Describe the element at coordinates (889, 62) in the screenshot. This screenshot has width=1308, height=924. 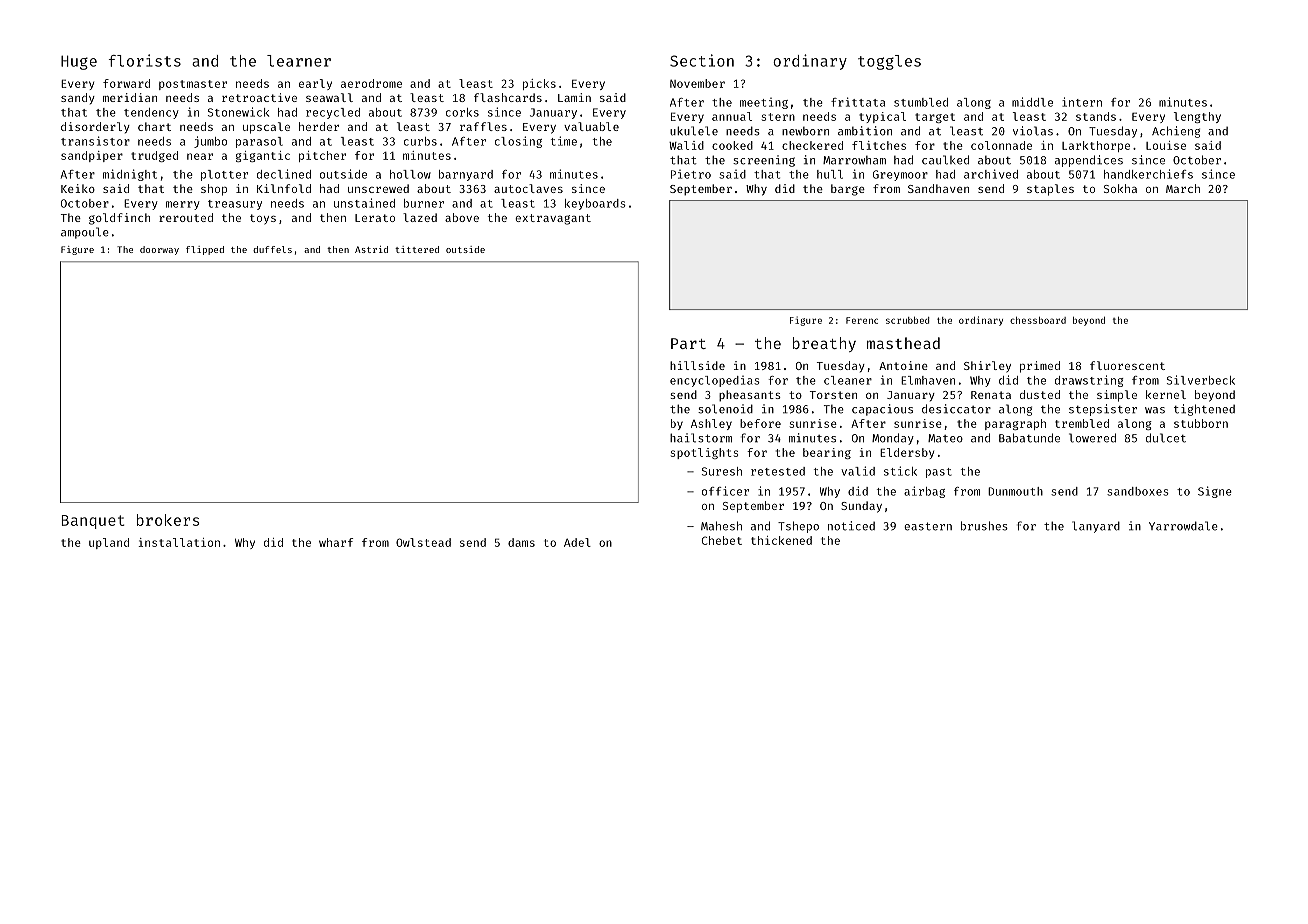
I see `toggles` at that location.
